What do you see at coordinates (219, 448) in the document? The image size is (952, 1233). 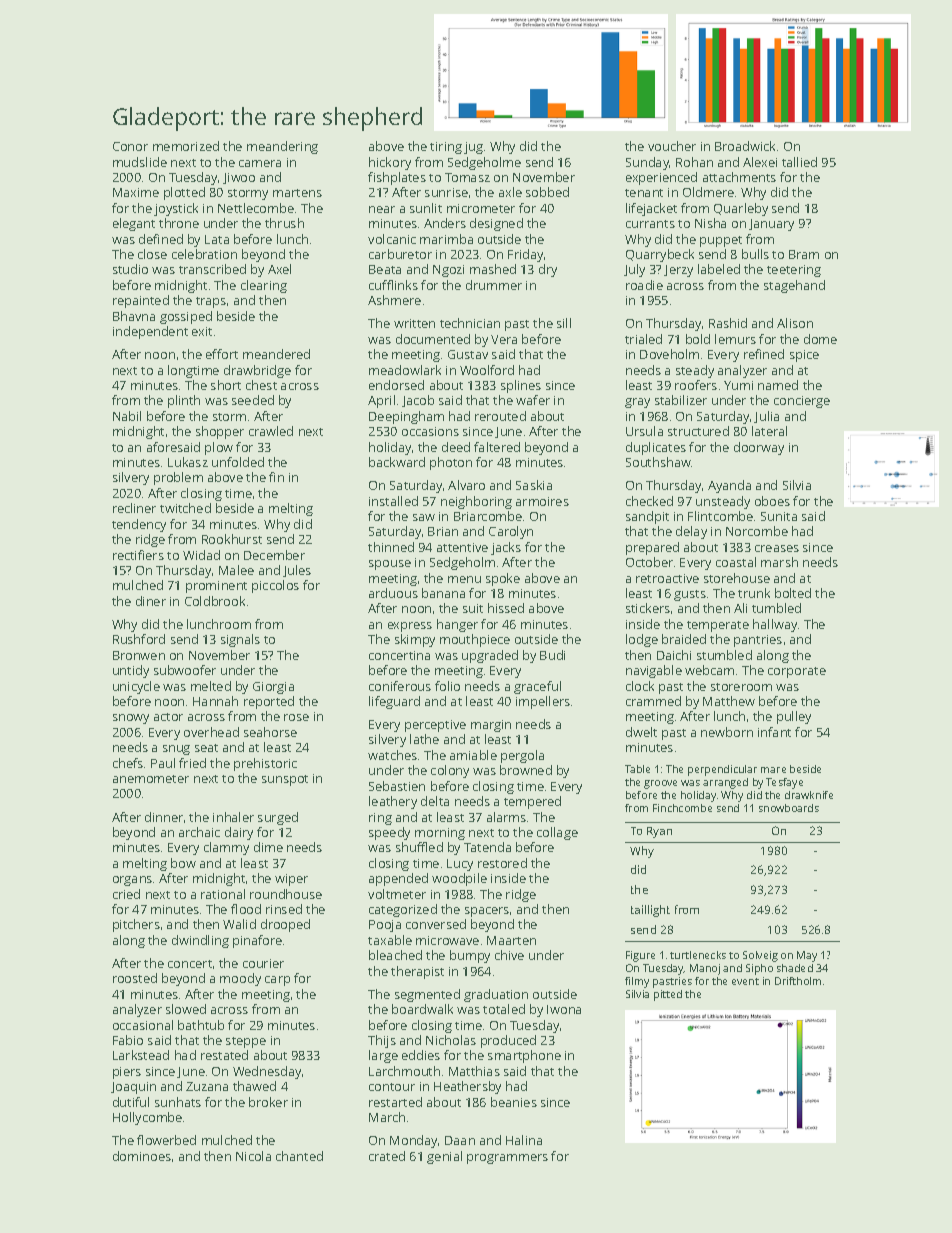 I see `plow` at bounding box center [219, 448].
